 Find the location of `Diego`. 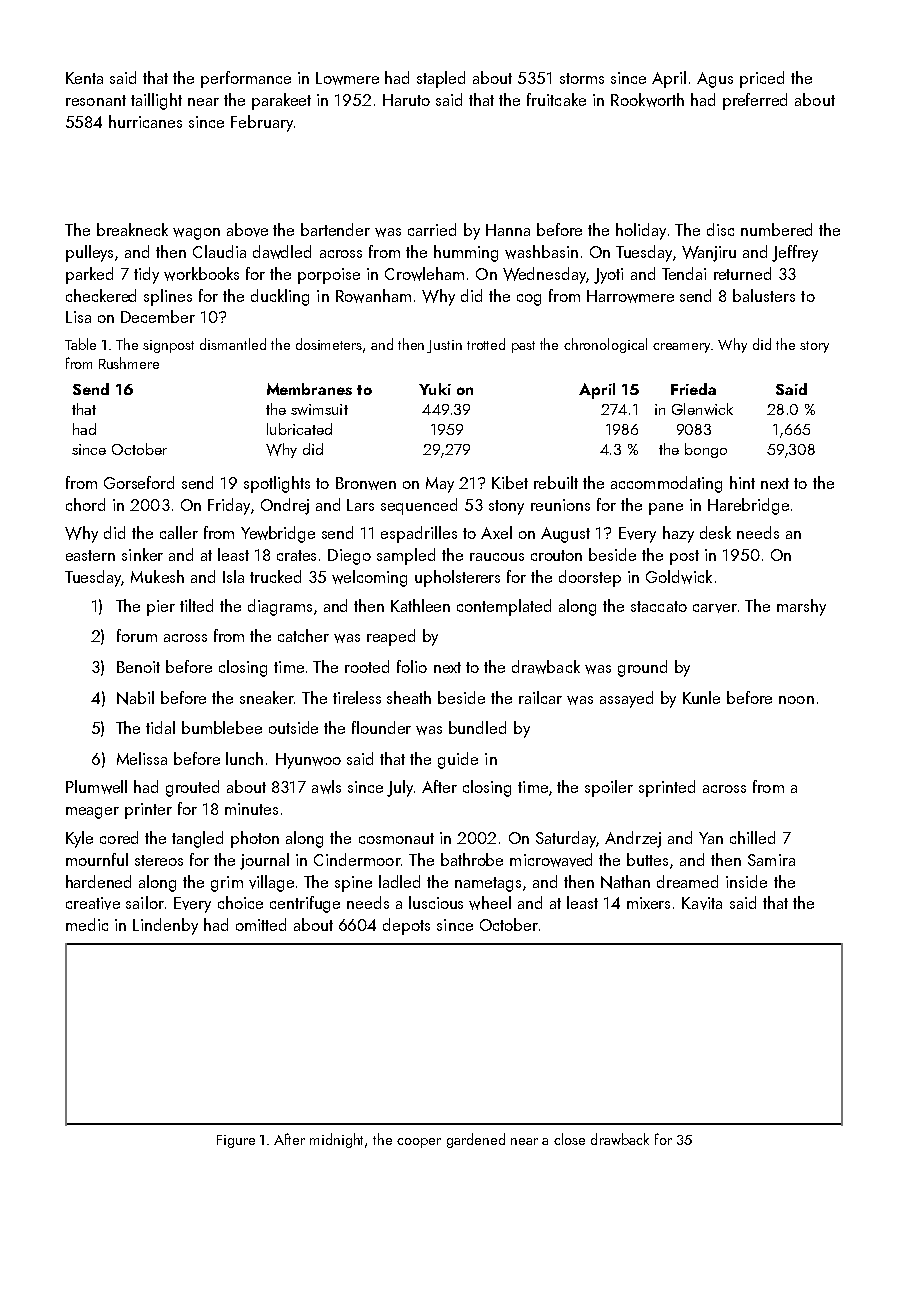

Diego is located at coordinates (349, 557).
